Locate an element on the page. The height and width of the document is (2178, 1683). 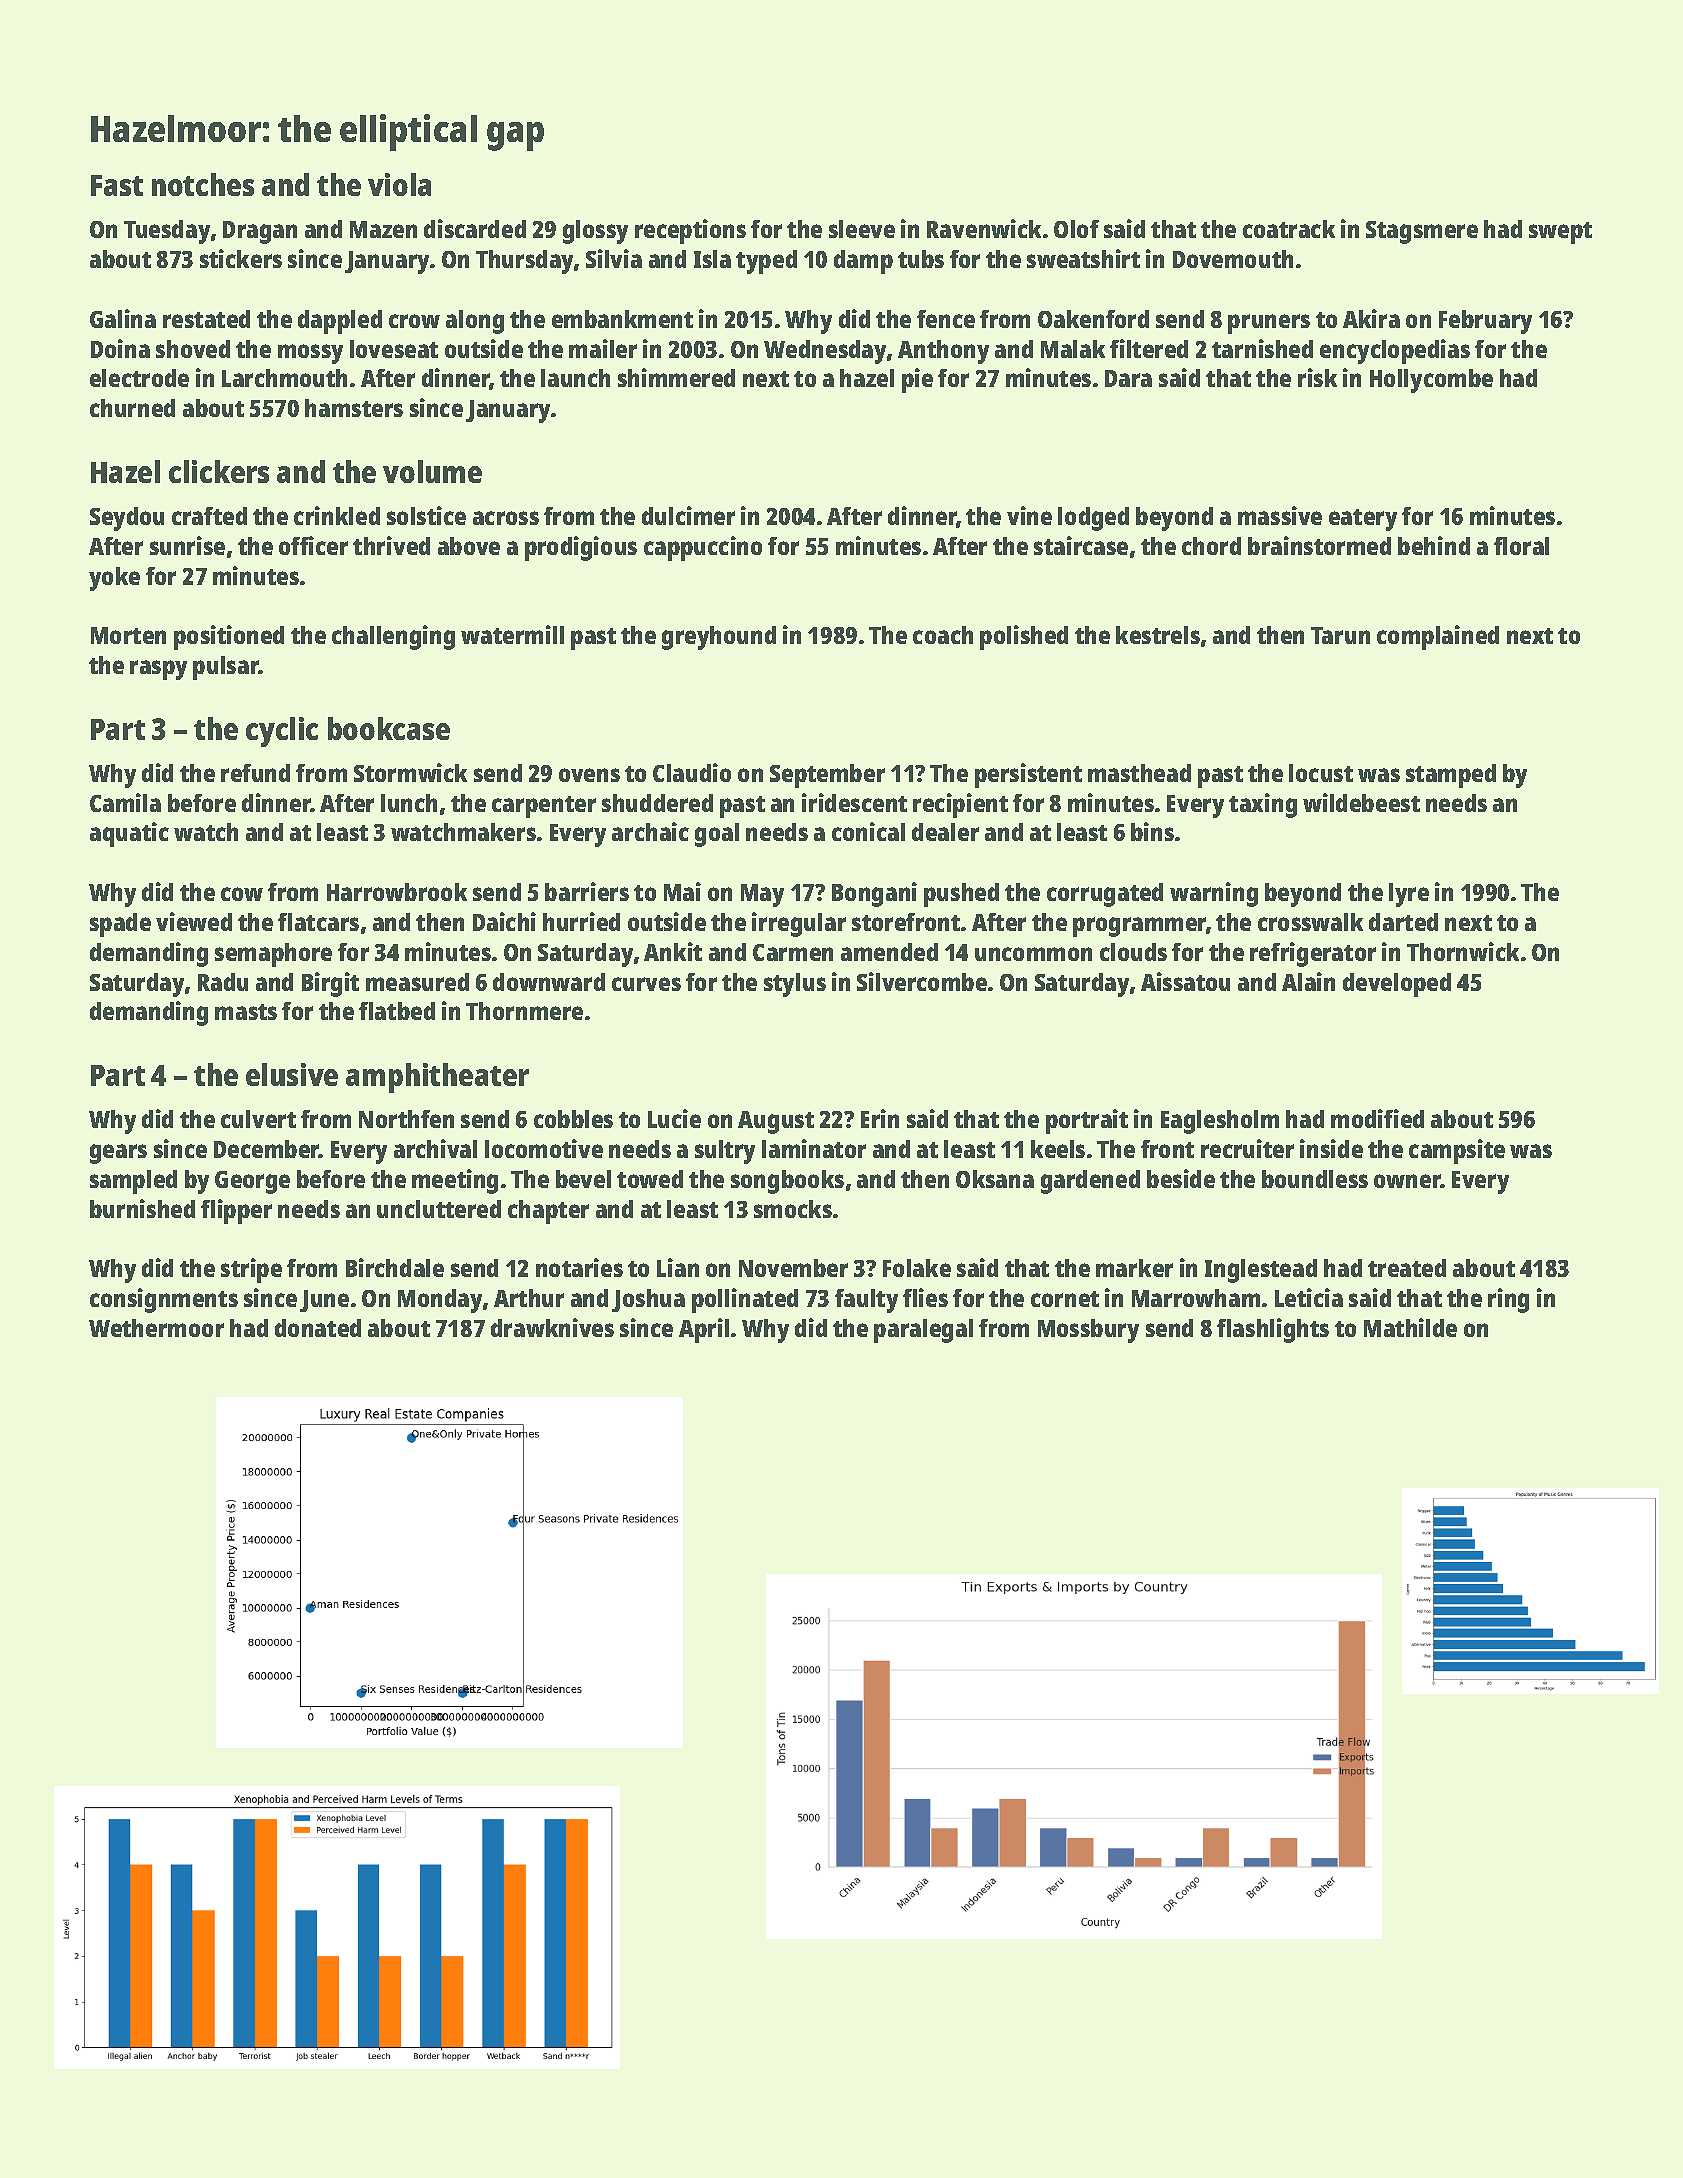
Doina is located at coordinates (120, 348).
